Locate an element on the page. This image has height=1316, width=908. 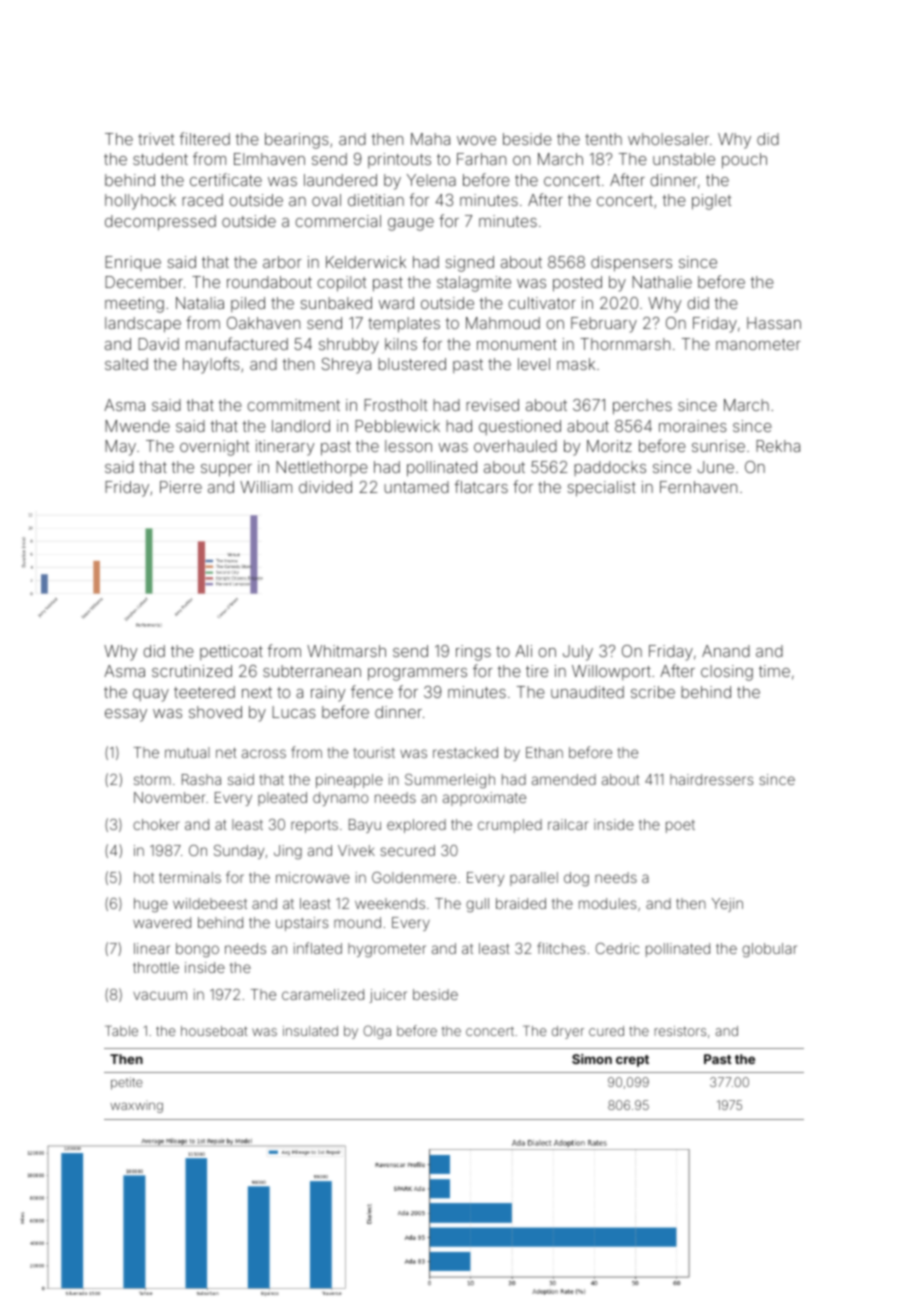
gull is located at coordinates (477, 905).
